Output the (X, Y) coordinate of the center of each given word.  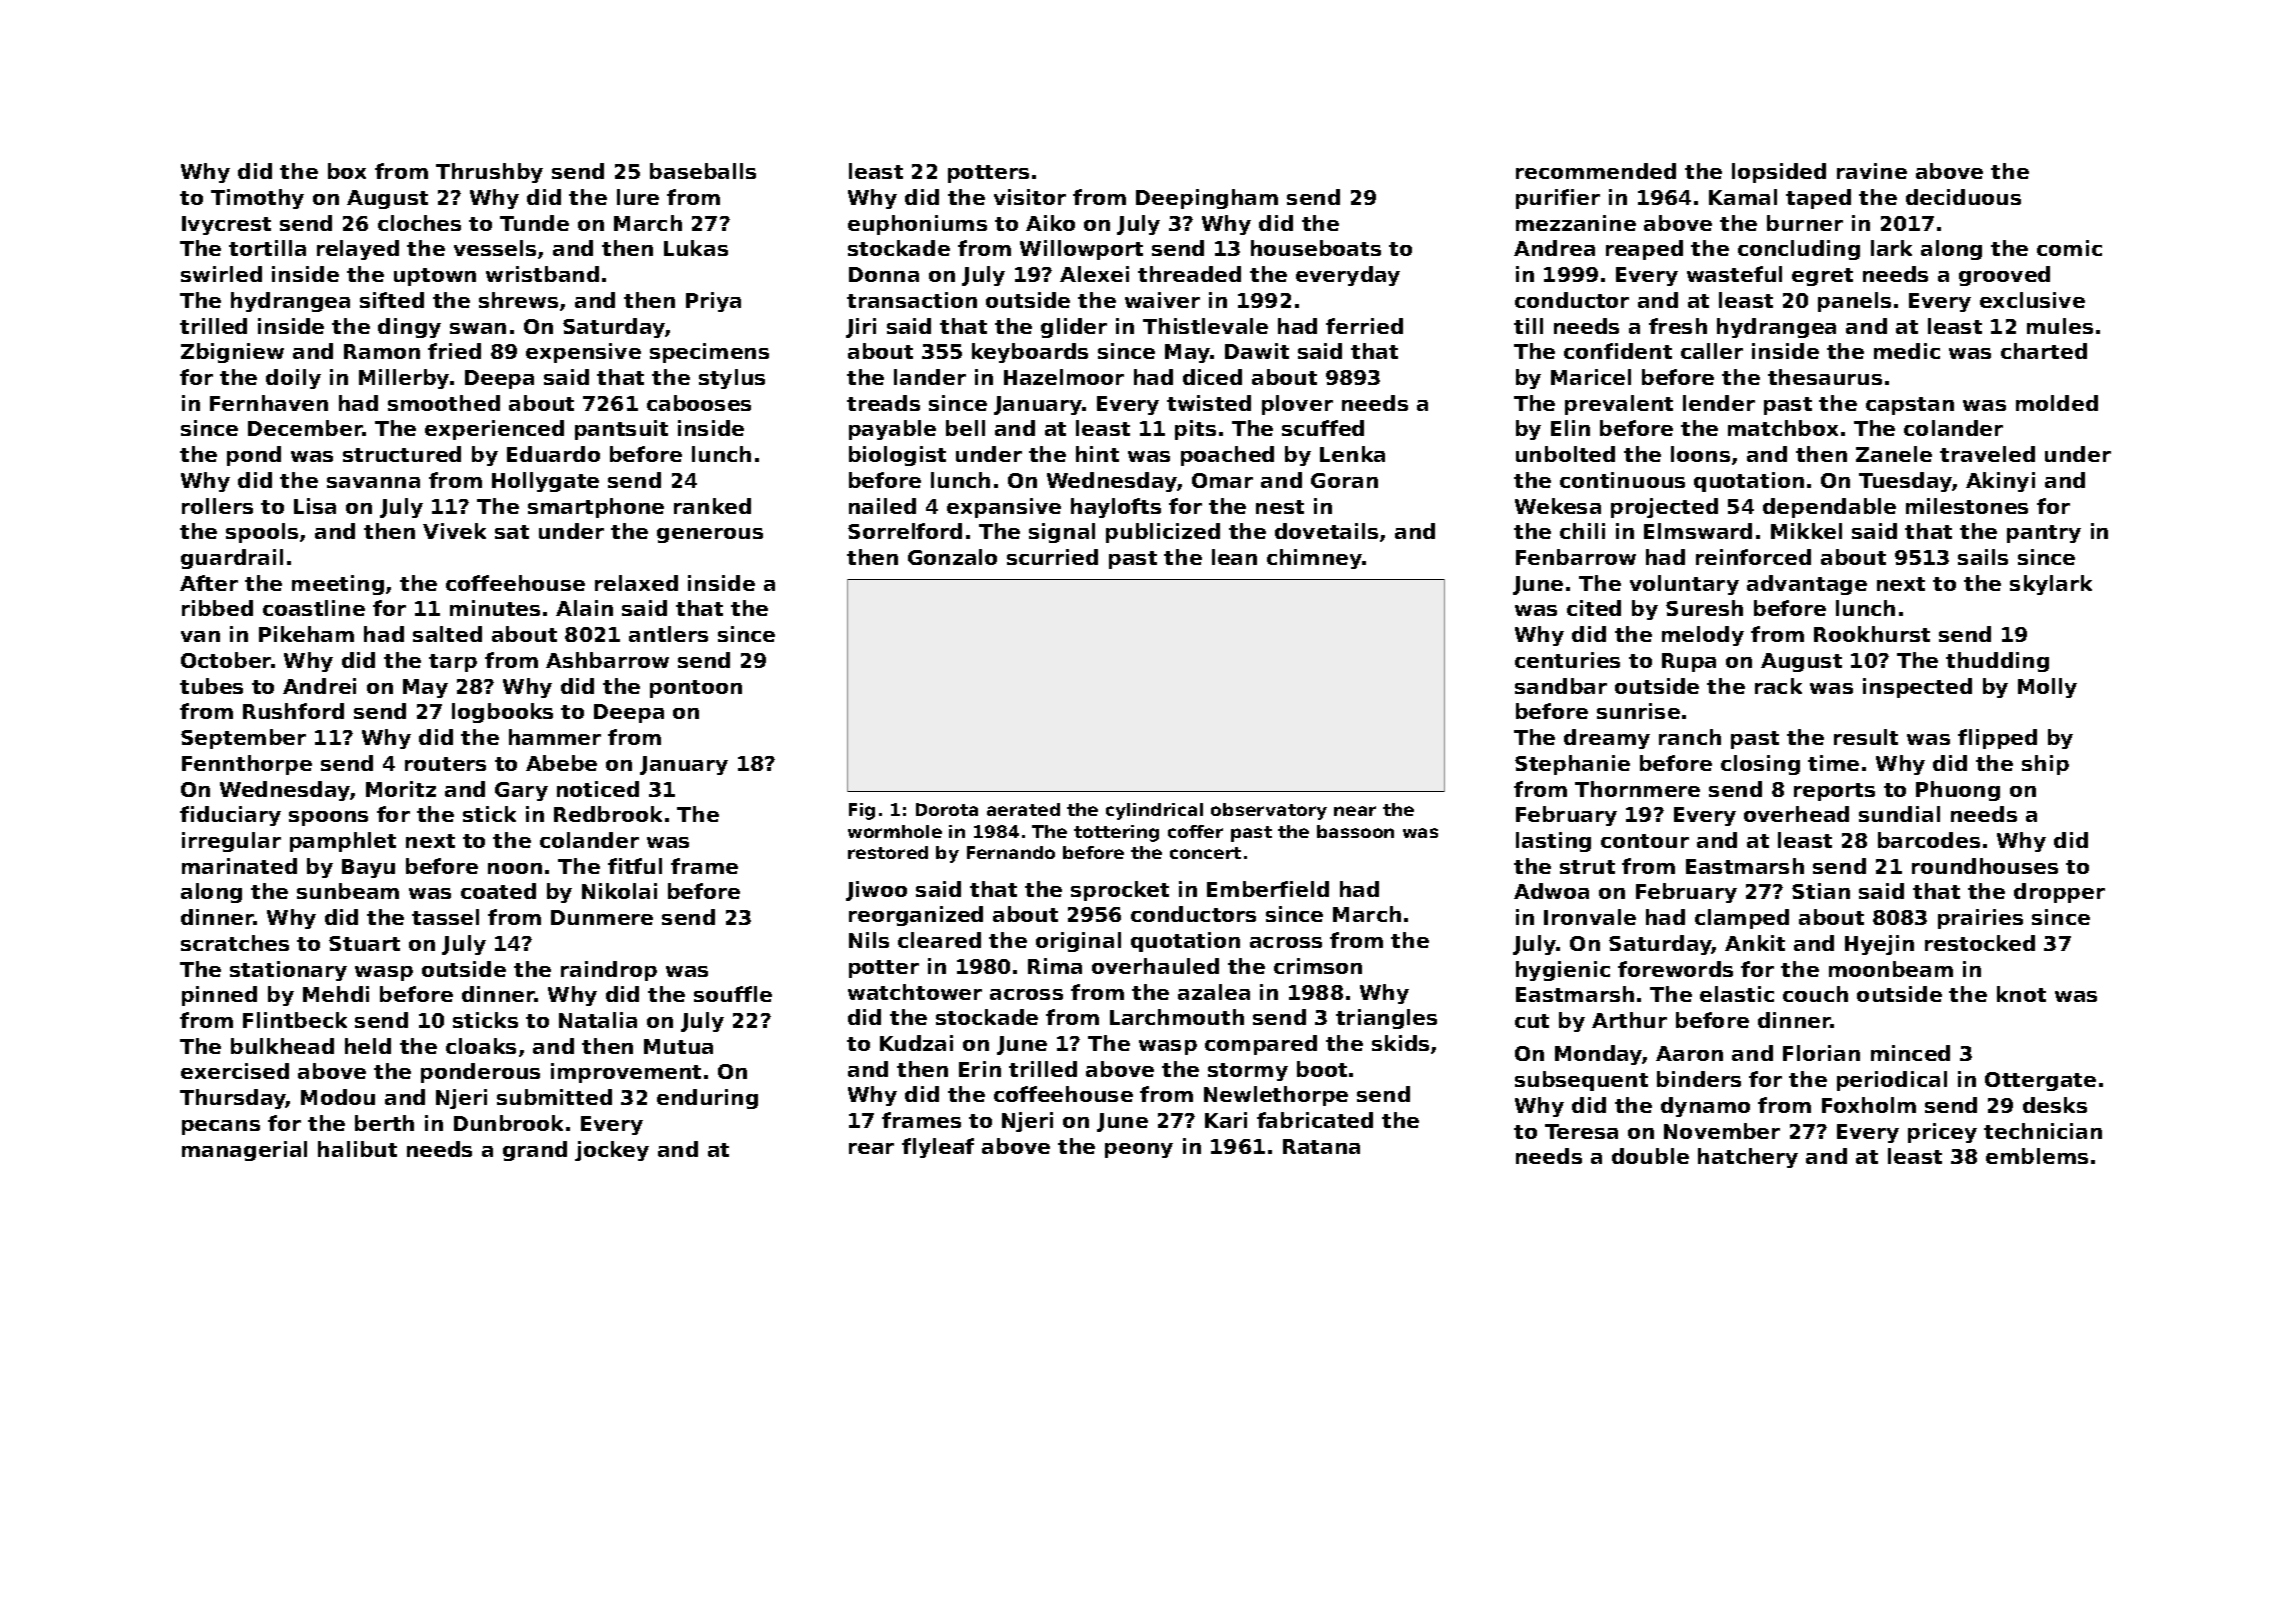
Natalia (598, 1020)
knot (2021, 994)
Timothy (257, 199)
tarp (453, 663)
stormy (1248, 1072)
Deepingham (1207, 199)
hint (1097, 454)
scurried (1052, 557)
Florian (1821, 1053)
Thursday (233, 1099)
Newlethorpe (1276, 1096)
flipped (1997, 739)
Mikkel (1806, 531)
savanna (373, 482)
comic (2069, 248)
